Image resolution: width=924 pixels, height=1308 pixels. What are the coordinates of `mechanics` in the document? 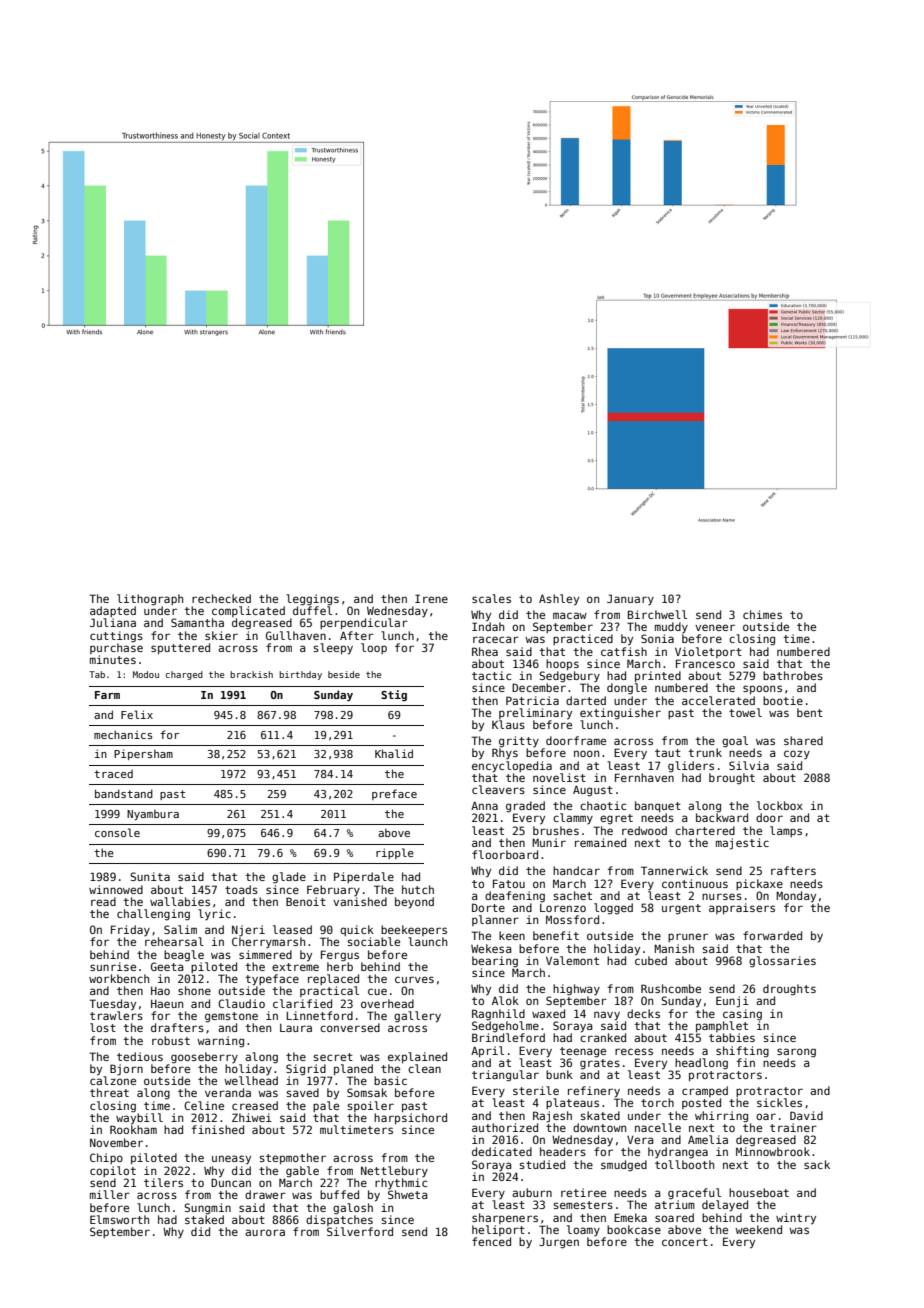 It's located at (123, 734).
